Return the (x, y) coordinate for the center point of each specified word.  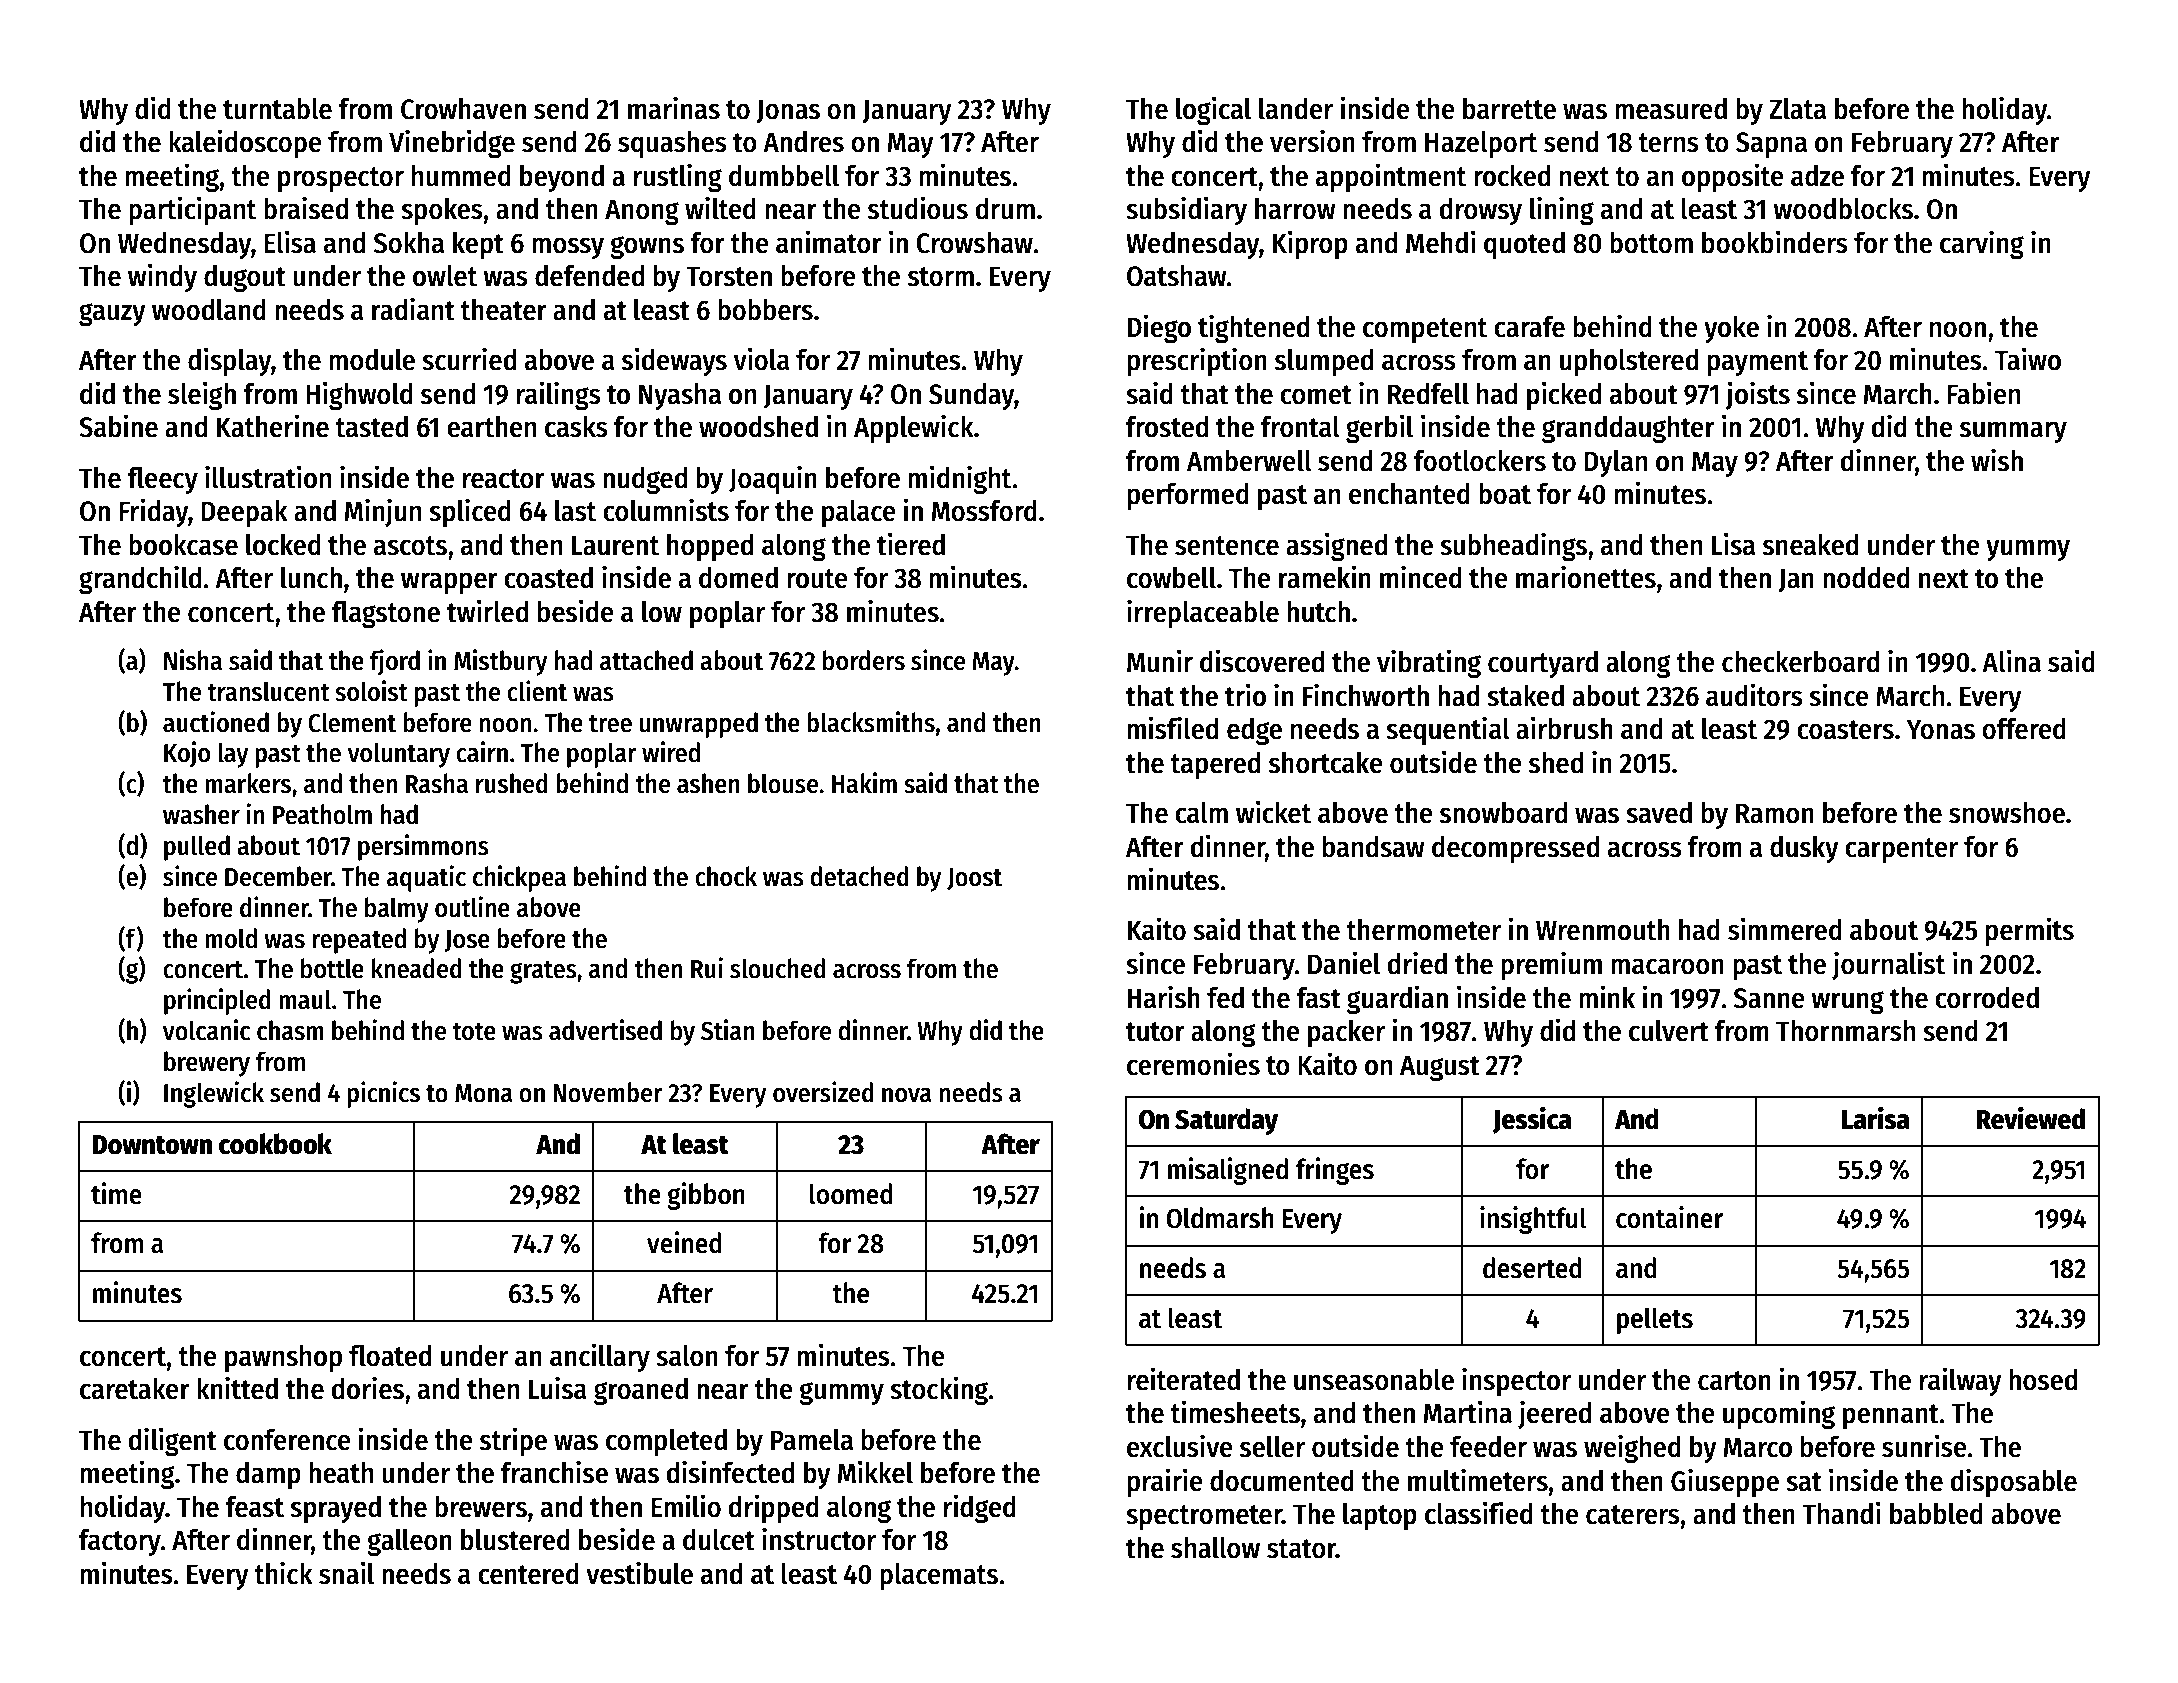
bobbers (765, 309)
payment (1758, 363)
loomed (851, 1194)
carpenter (1901, 850)
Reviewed (2031, 1118)
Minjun (383, 512)
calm (1201, 813)
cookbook (275, 1144)
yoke (1731, 329)
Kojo (187, 754)
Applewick (914, 428)
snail (346, 1573)
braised (306, 208)
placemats (939, 1576)
